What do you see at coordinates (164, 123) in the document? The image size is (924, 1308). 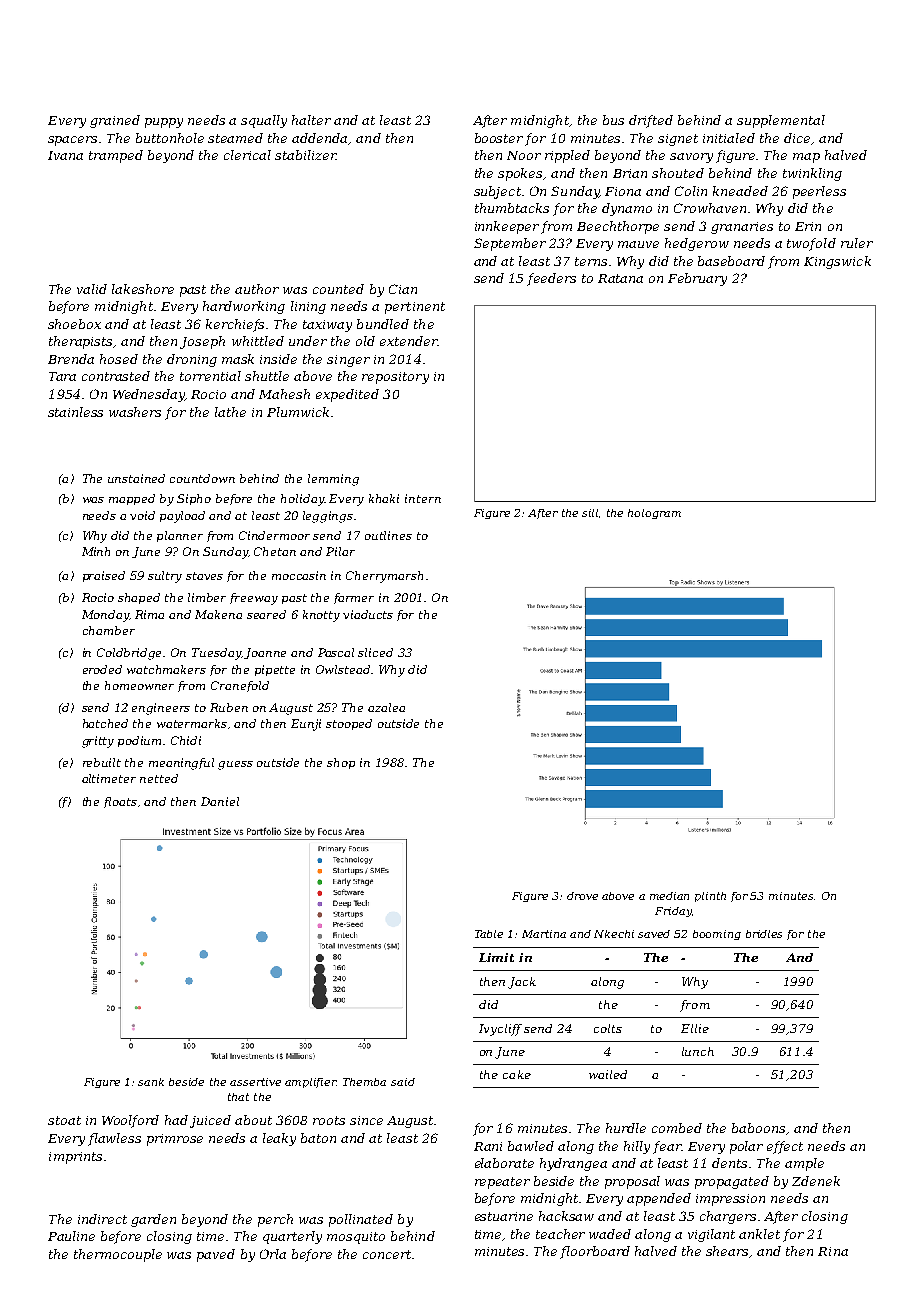 I see `puppy` at bounding box center [164, 123].
